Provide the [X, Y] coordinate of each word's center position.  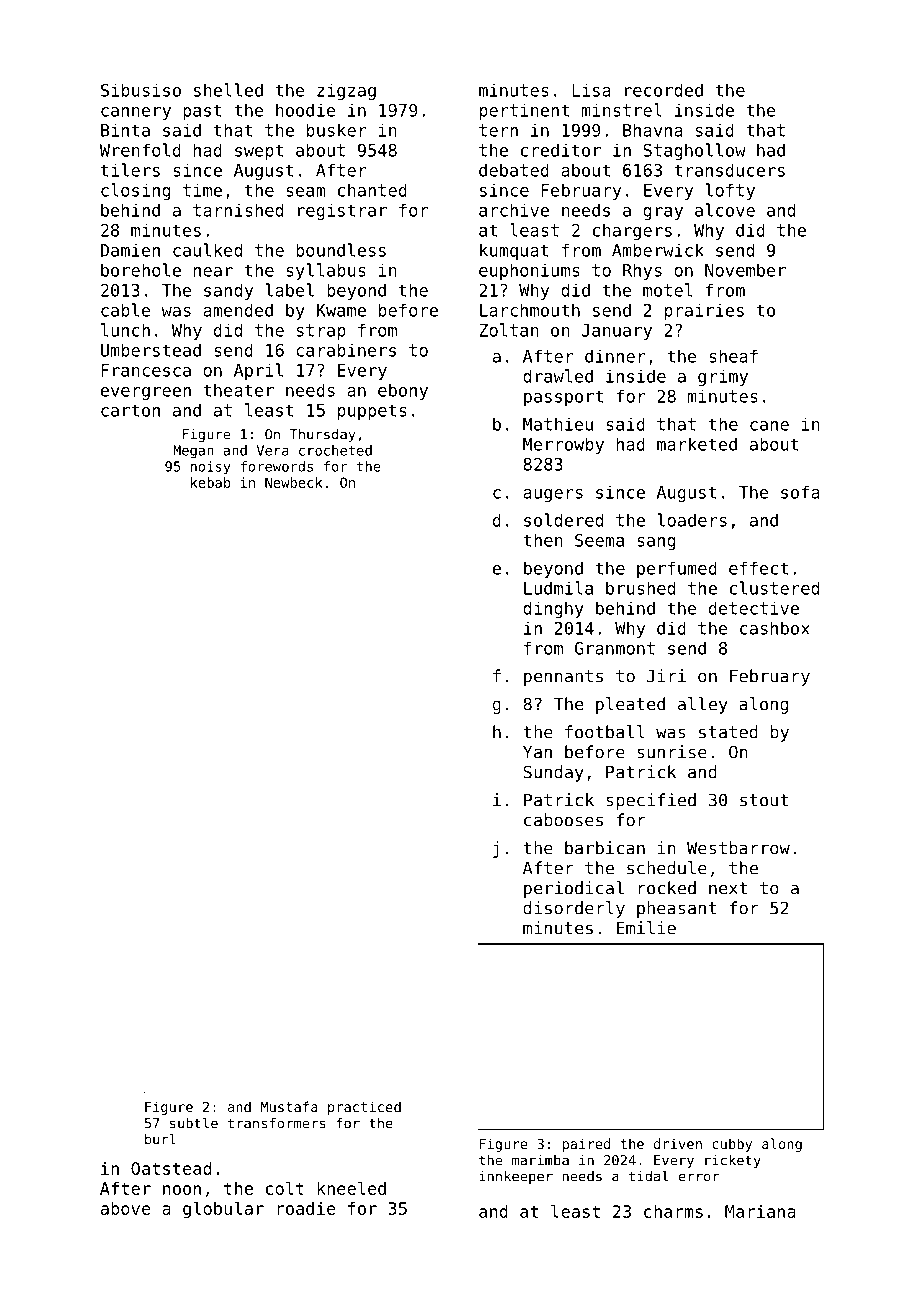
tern [498, 130]
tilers [130, 170]
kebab [210, 482]
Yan [537, 752]
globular [223, 1210]
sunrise [672, 752]
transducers [729, 170]
